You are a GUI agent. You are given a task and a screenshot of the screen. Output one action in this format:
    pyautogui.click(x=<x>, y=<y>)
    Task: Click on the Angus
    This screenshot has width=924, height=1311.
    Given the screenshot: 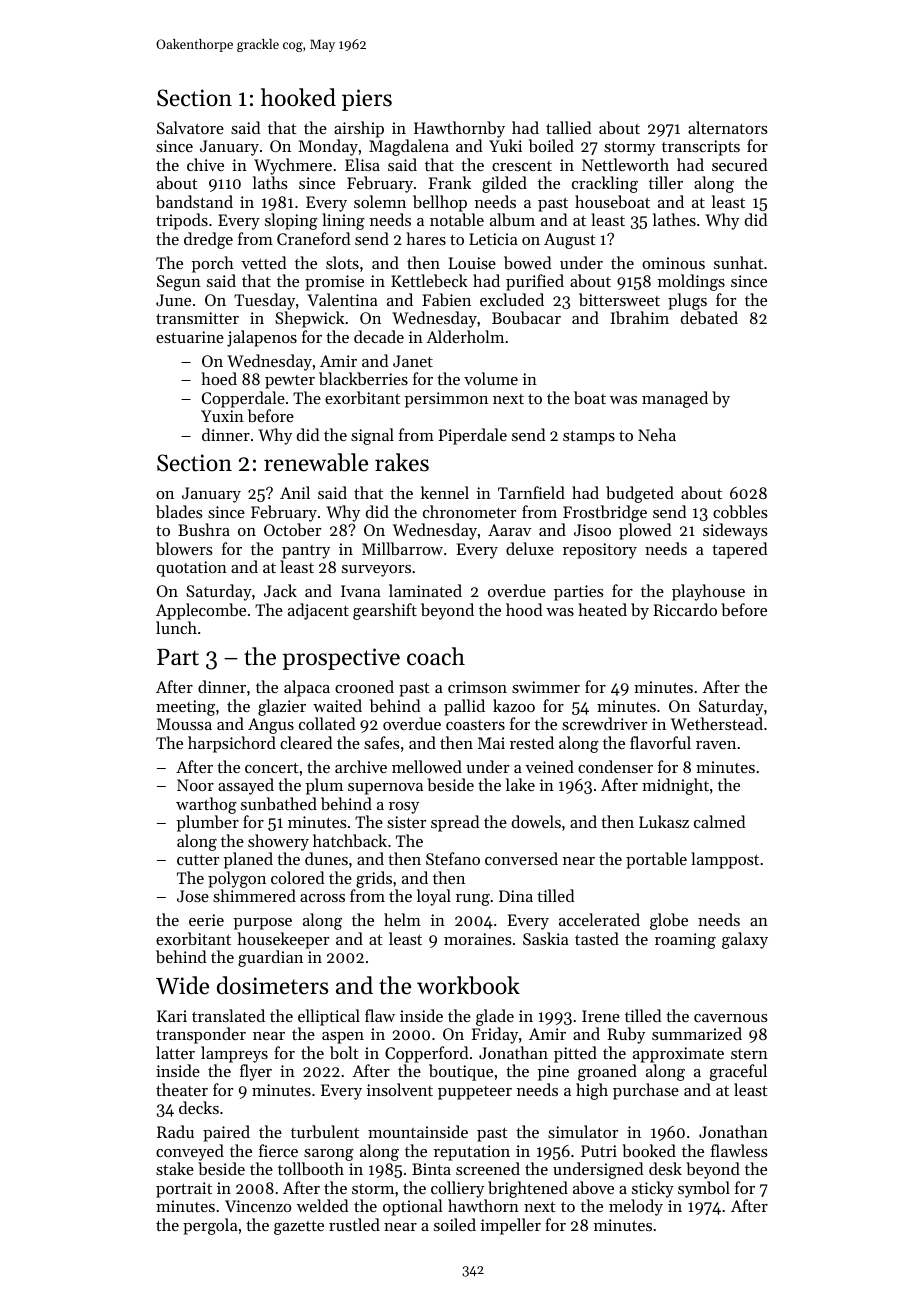 What is the action you would take?
    pyautogui.click(x=271, y=726)
